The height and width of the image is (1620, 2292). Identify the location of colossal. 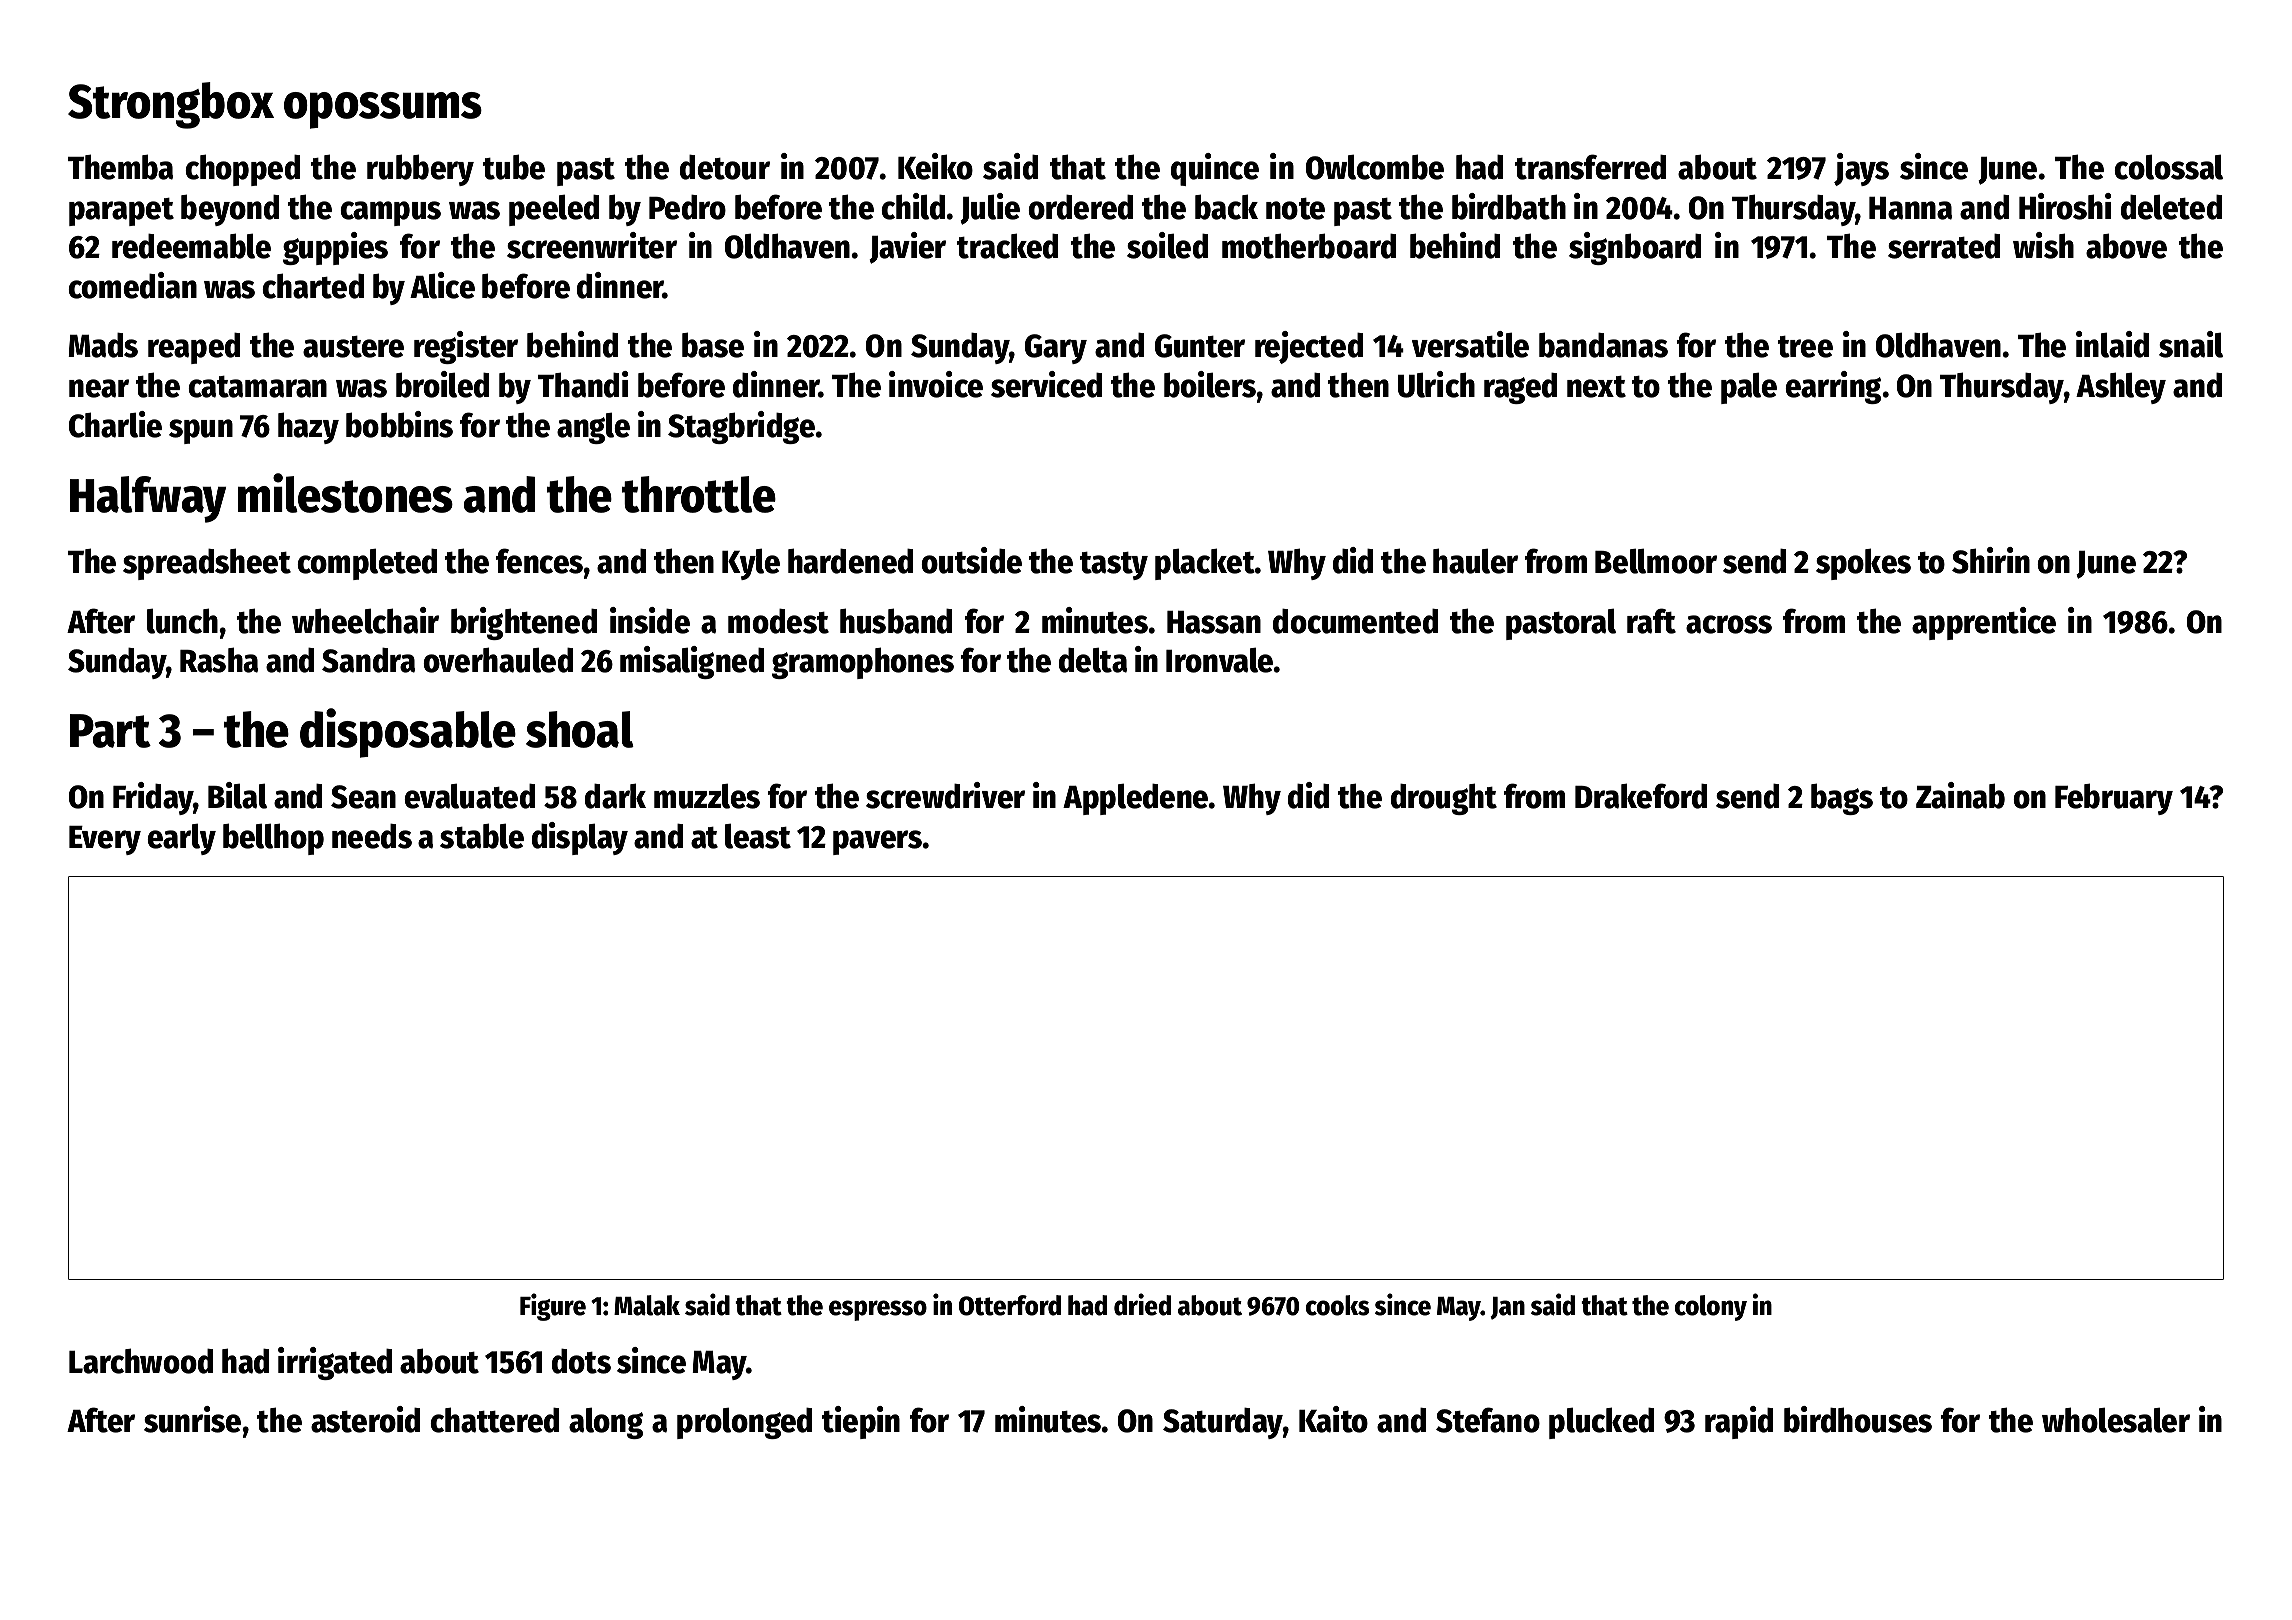
(2168, 167).
